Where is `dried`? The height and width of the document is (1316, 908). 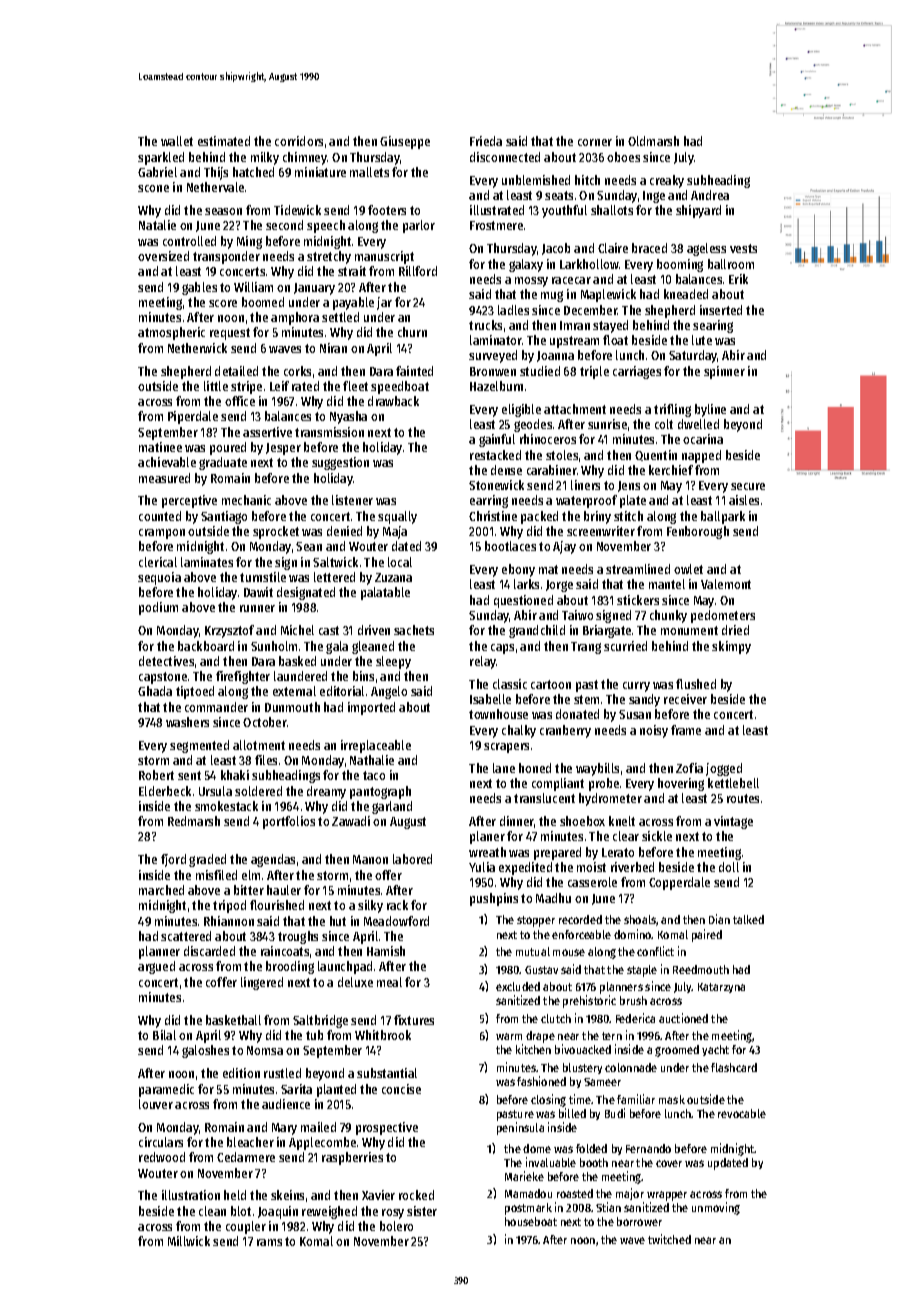 dried is located at coordinates (735, 630).
